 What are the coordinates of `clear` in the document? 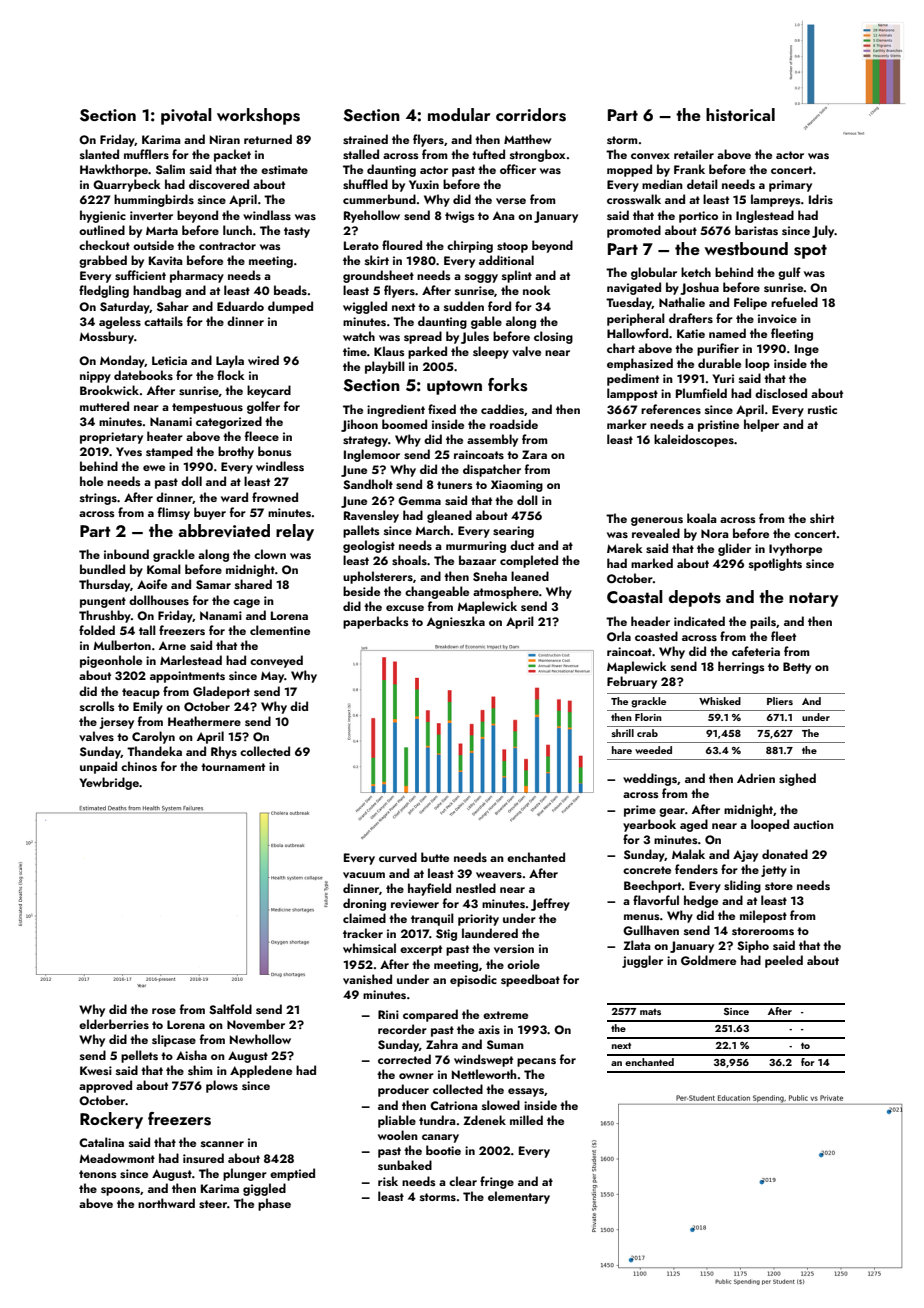 It's located at (463, 1181).
